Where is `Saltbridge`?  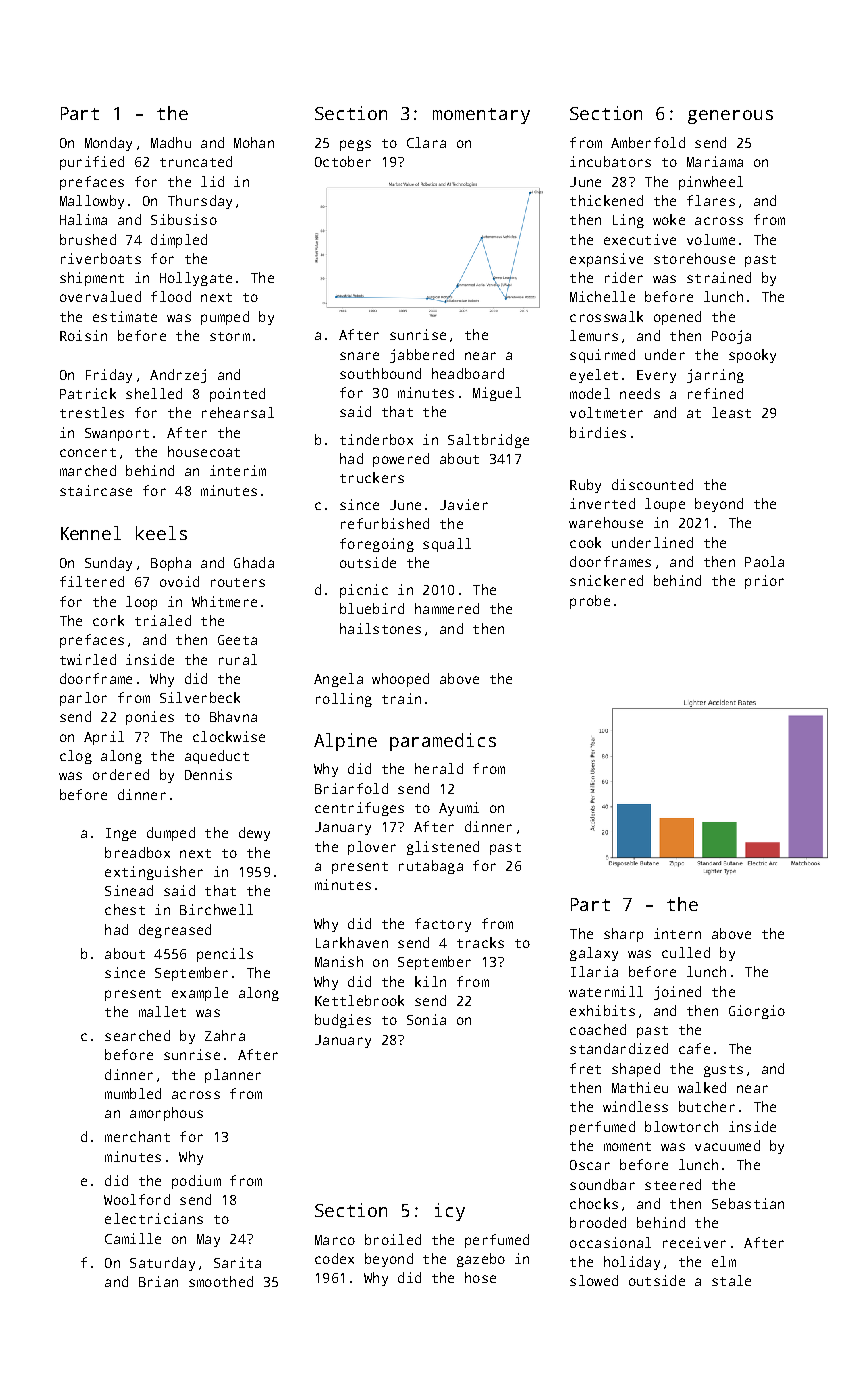 Saltbridge is located at coordinates (488, 441).
